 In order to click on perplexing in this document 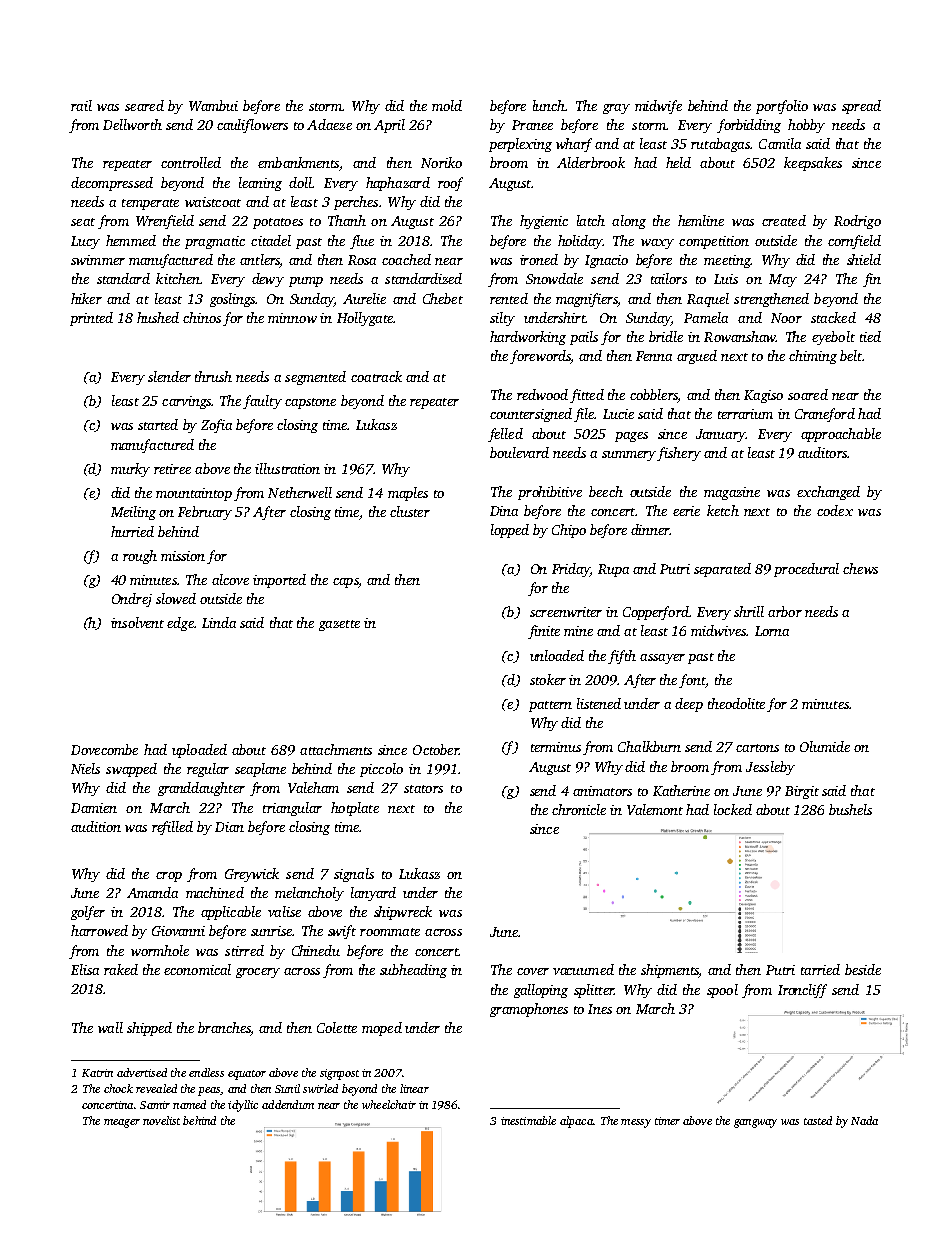, I will do `click(520, 145)`.
